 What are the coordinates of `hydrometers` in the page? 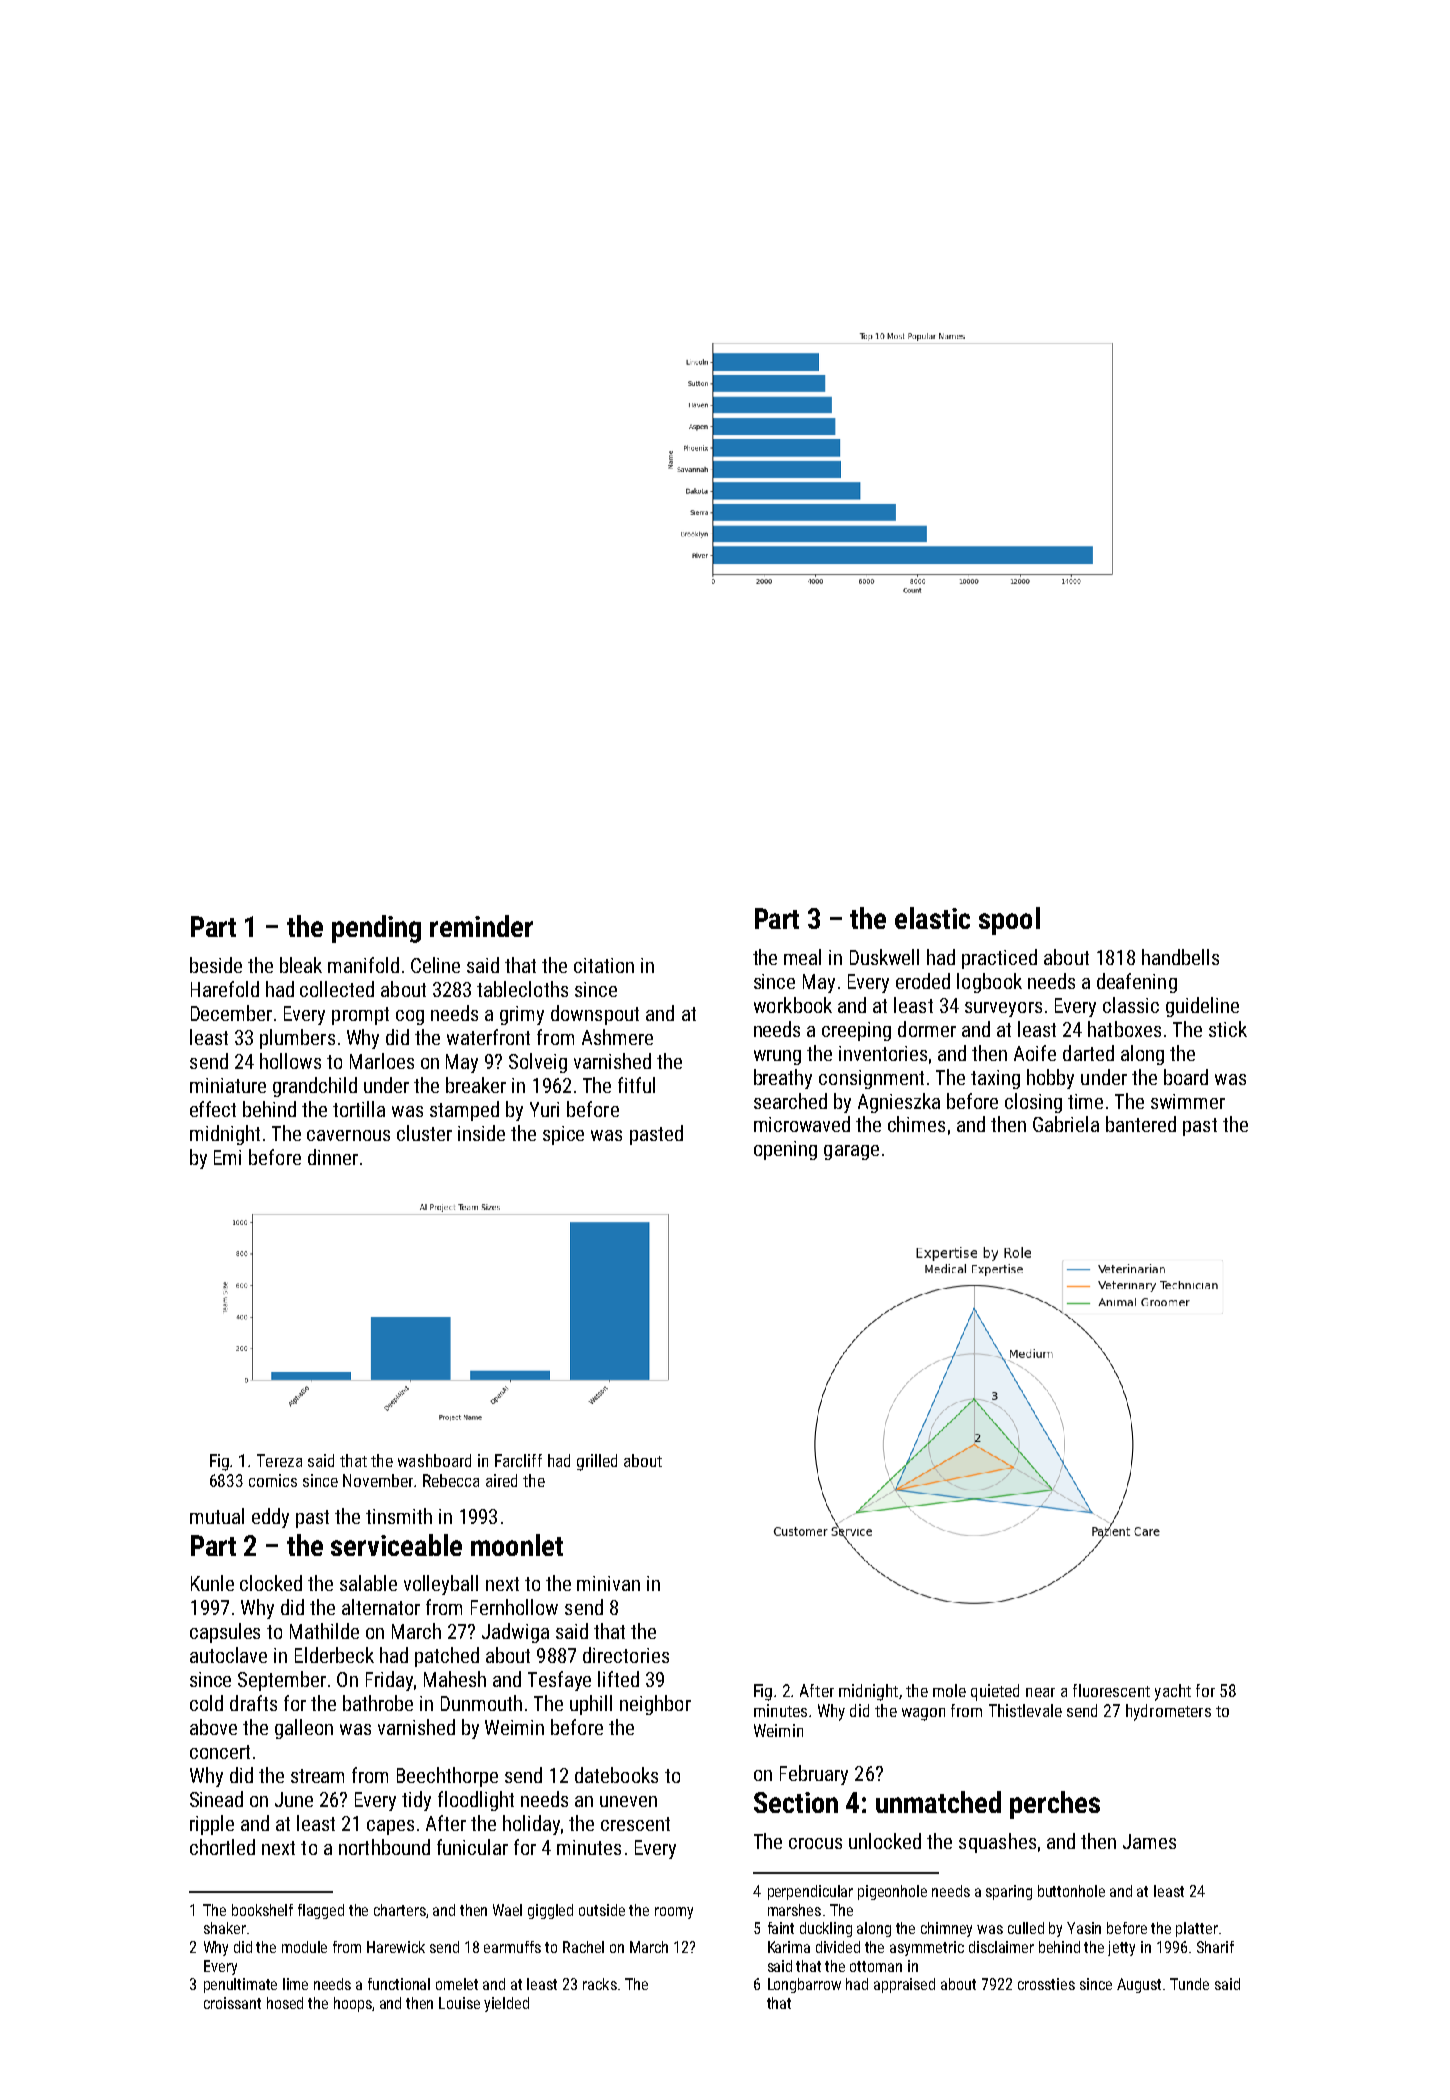 It's located at (1168, 1712).
